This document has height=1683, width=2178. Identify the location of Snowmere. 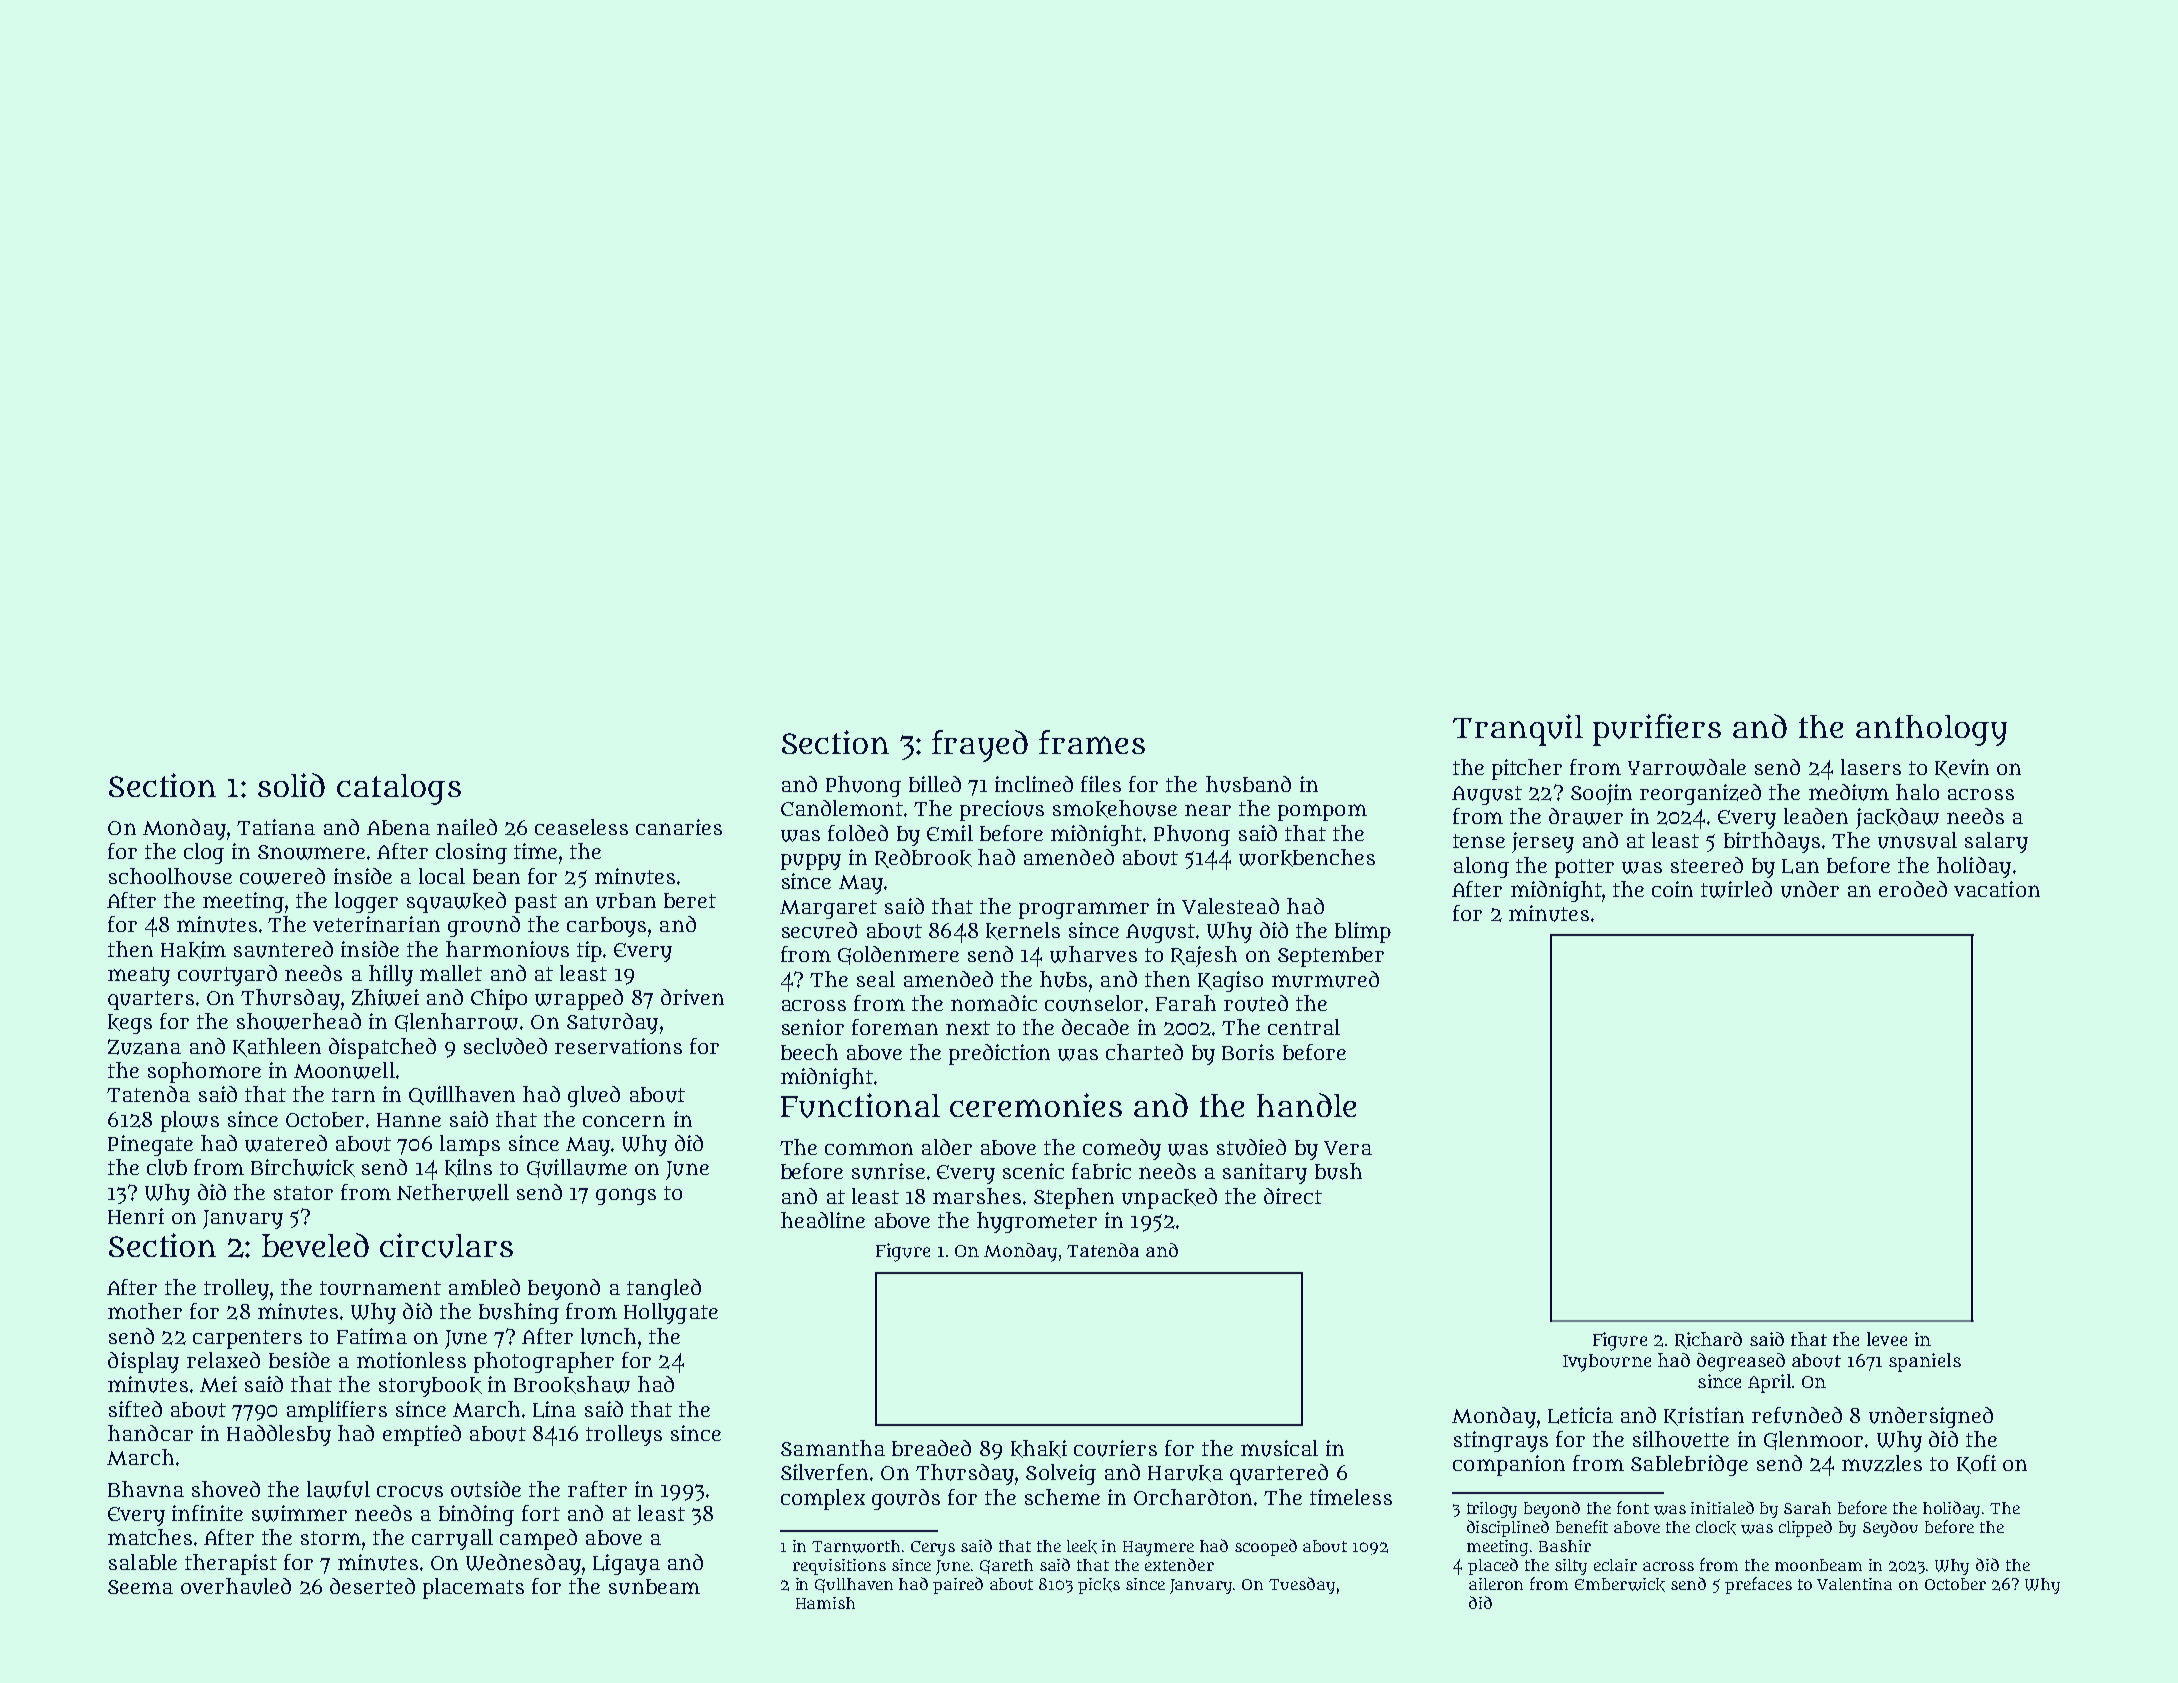
(311, 852).
